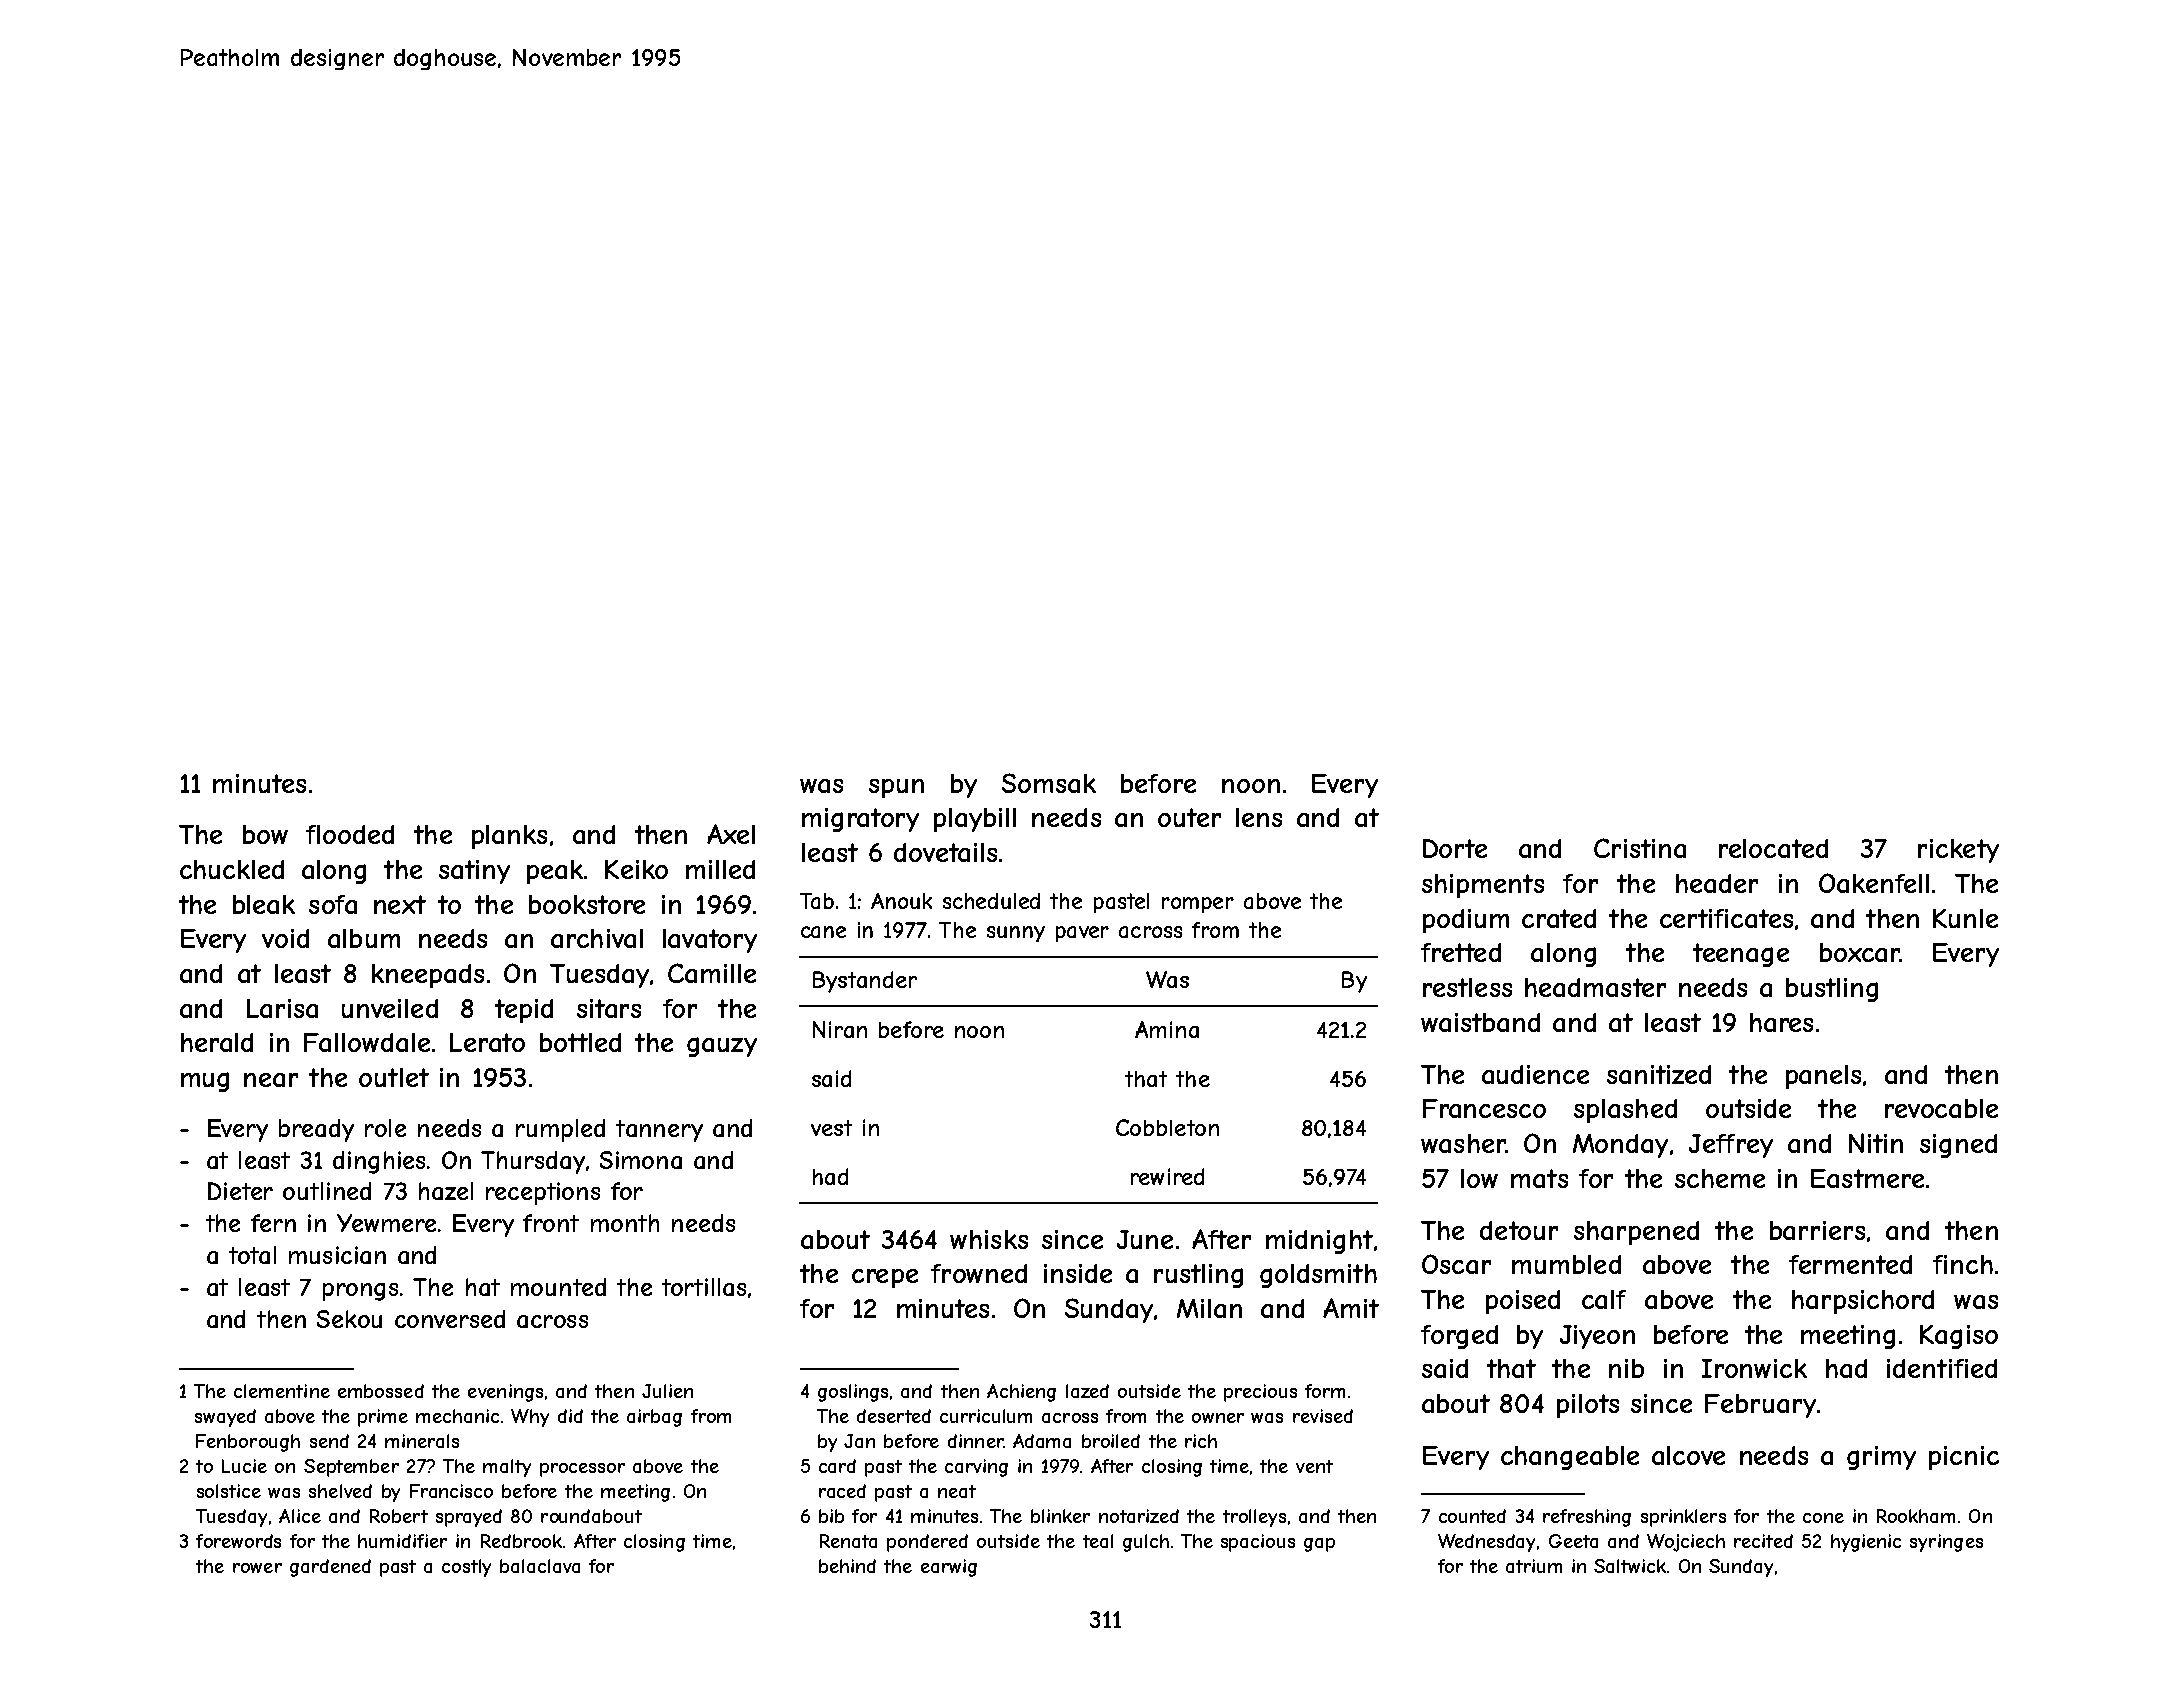  What do you see at coordinates (1760, 1406) in the page?
I see `February` at bounding box center [1760, 1406].
